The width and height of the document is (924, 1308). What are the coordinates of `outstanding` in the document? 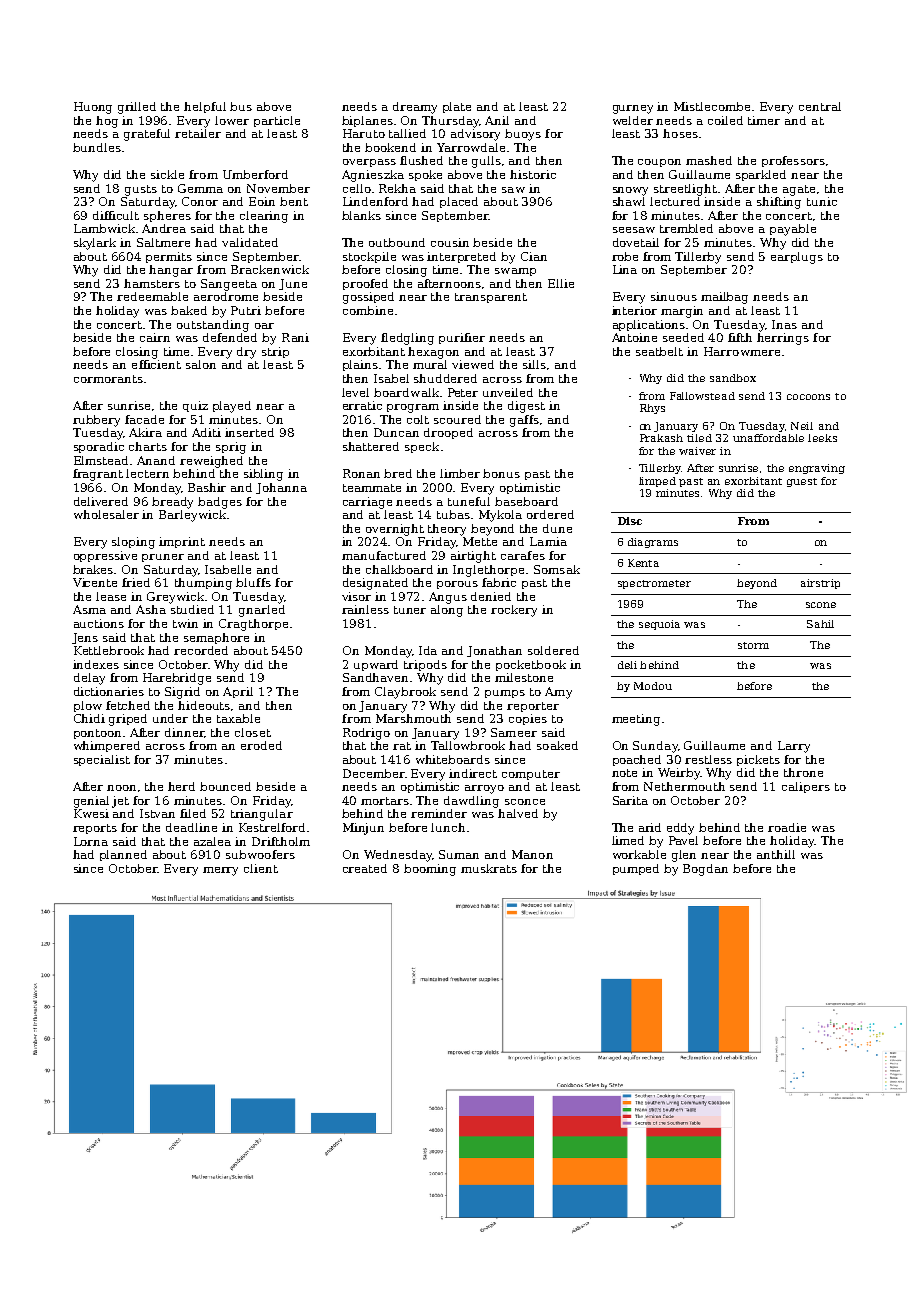 It's located at (213, 326).
